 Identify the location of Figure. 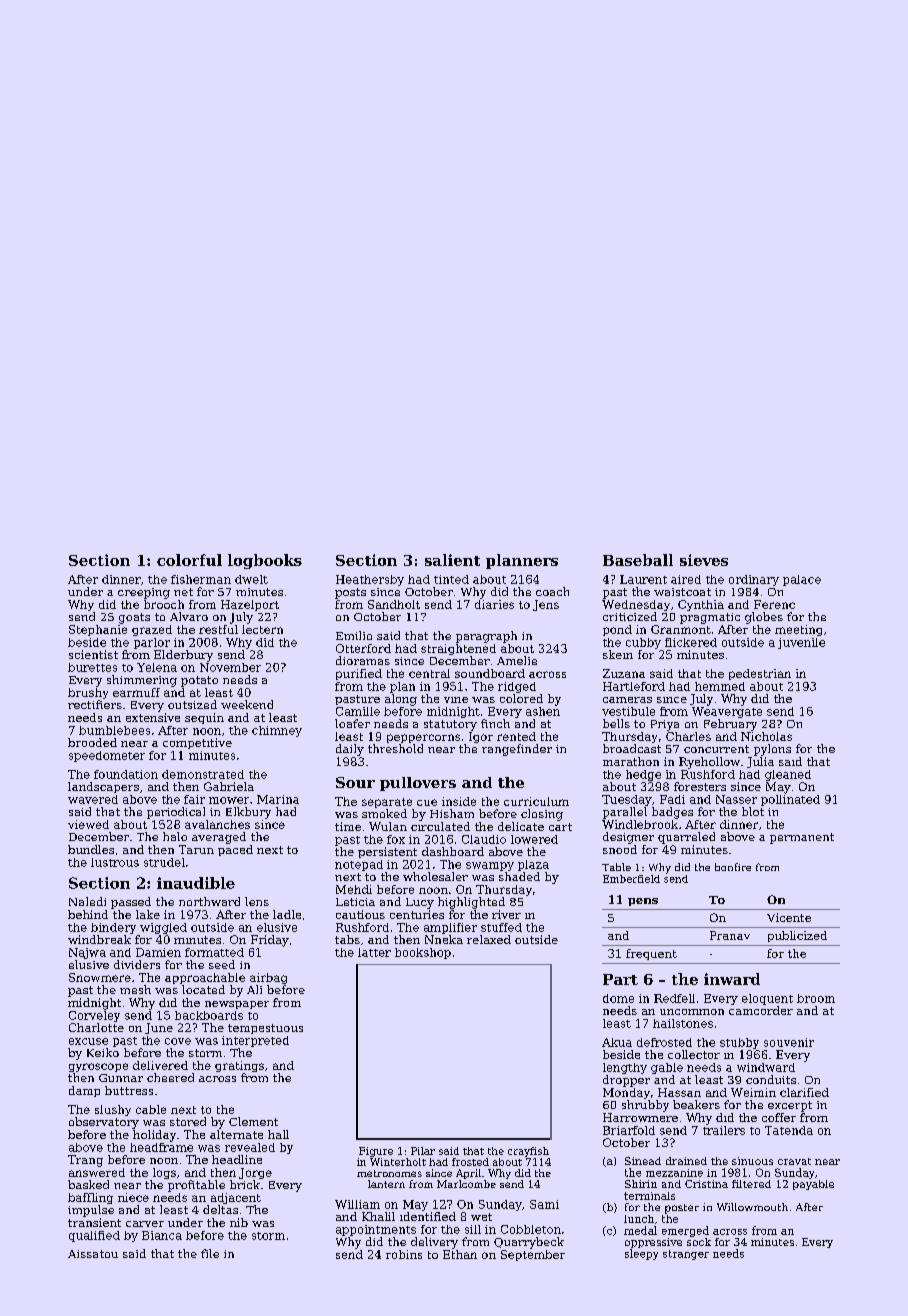
(376, 1152).
